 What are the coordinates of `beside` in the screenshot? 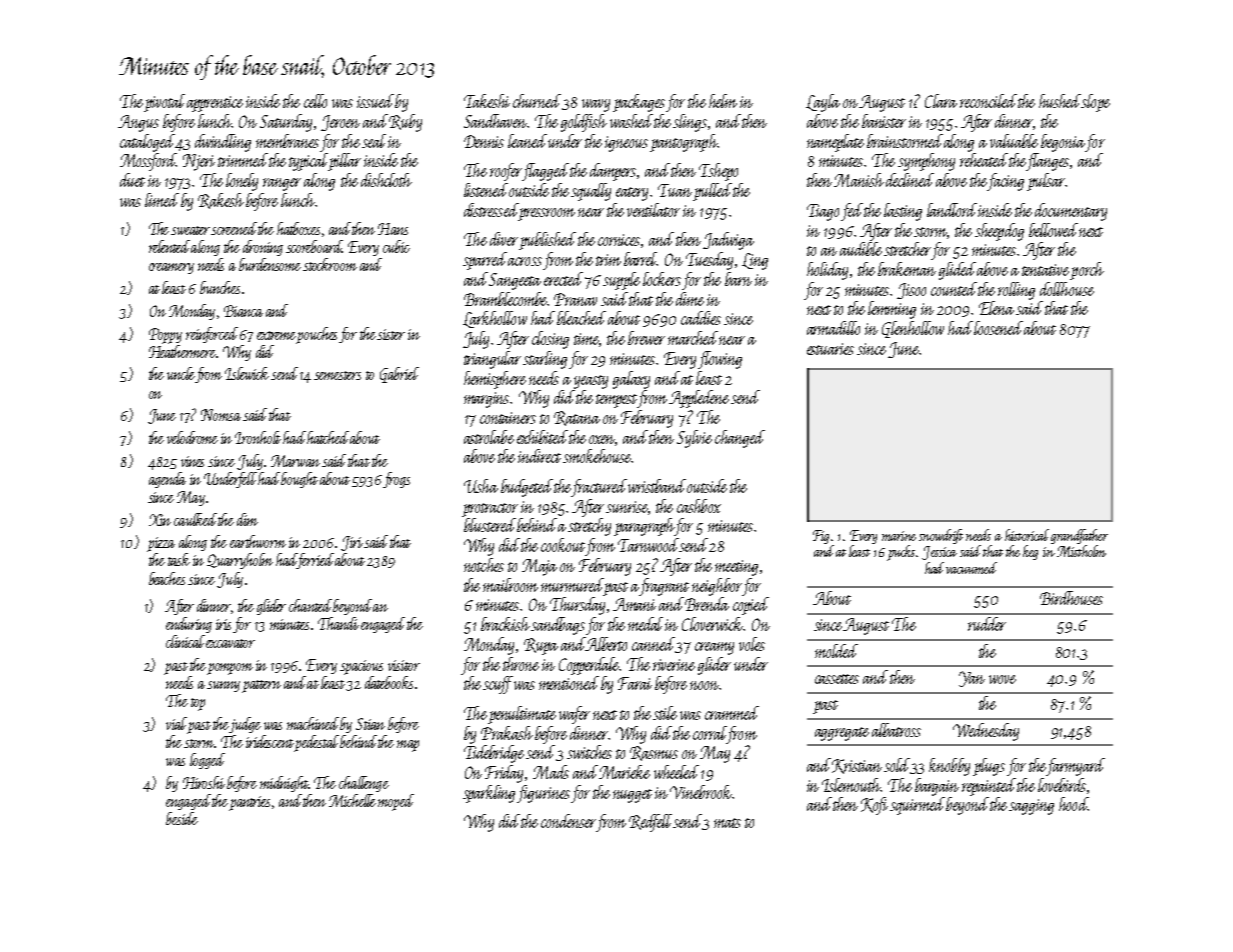 It's located at (182, 818).
